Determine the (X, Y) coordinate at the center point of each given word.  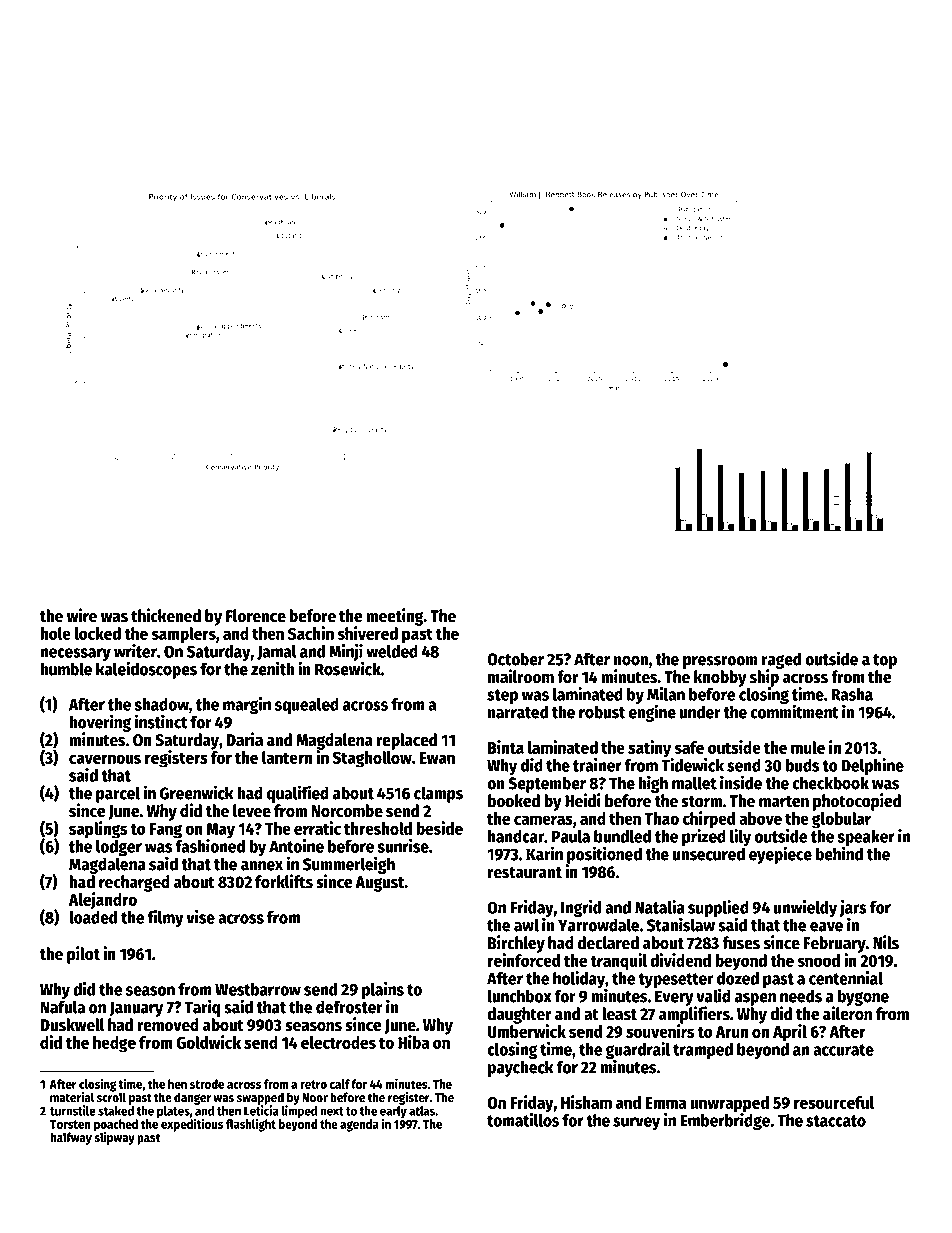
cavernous (105, 759)
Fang (166, 831)
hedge (114, 1044)
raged (781, 660)
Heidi (583, 800)
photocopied (857, 802)
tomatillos (523, 1120)
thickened (166, 615)
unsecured (709, 854)
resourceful (834, 1102)
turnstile (73, 1110)
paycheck (521, 1068)
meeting (395, 617)
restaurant (525, 873)
